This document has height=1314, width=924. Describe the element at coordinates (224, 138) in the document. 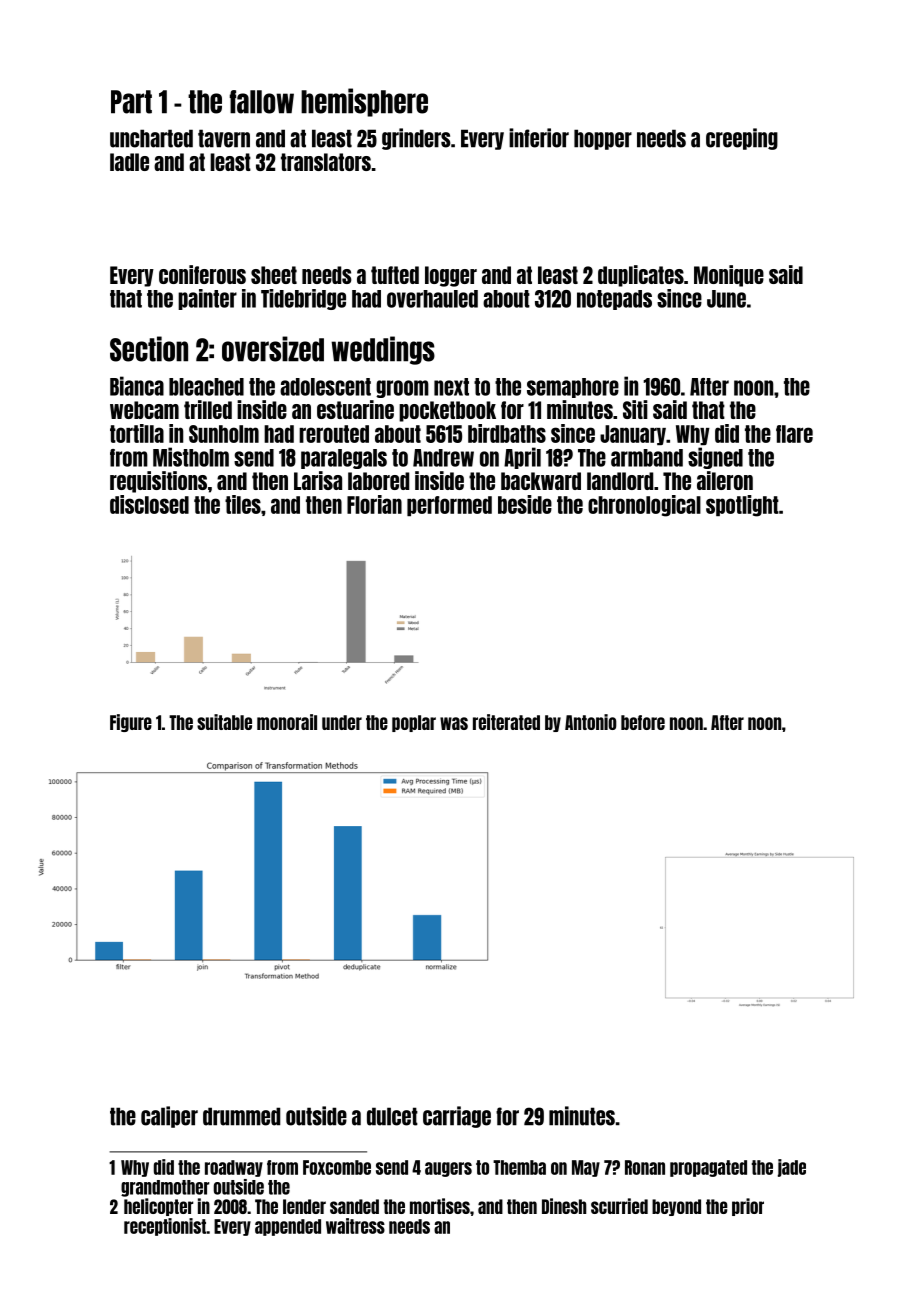

I see `tavern` at that location.
